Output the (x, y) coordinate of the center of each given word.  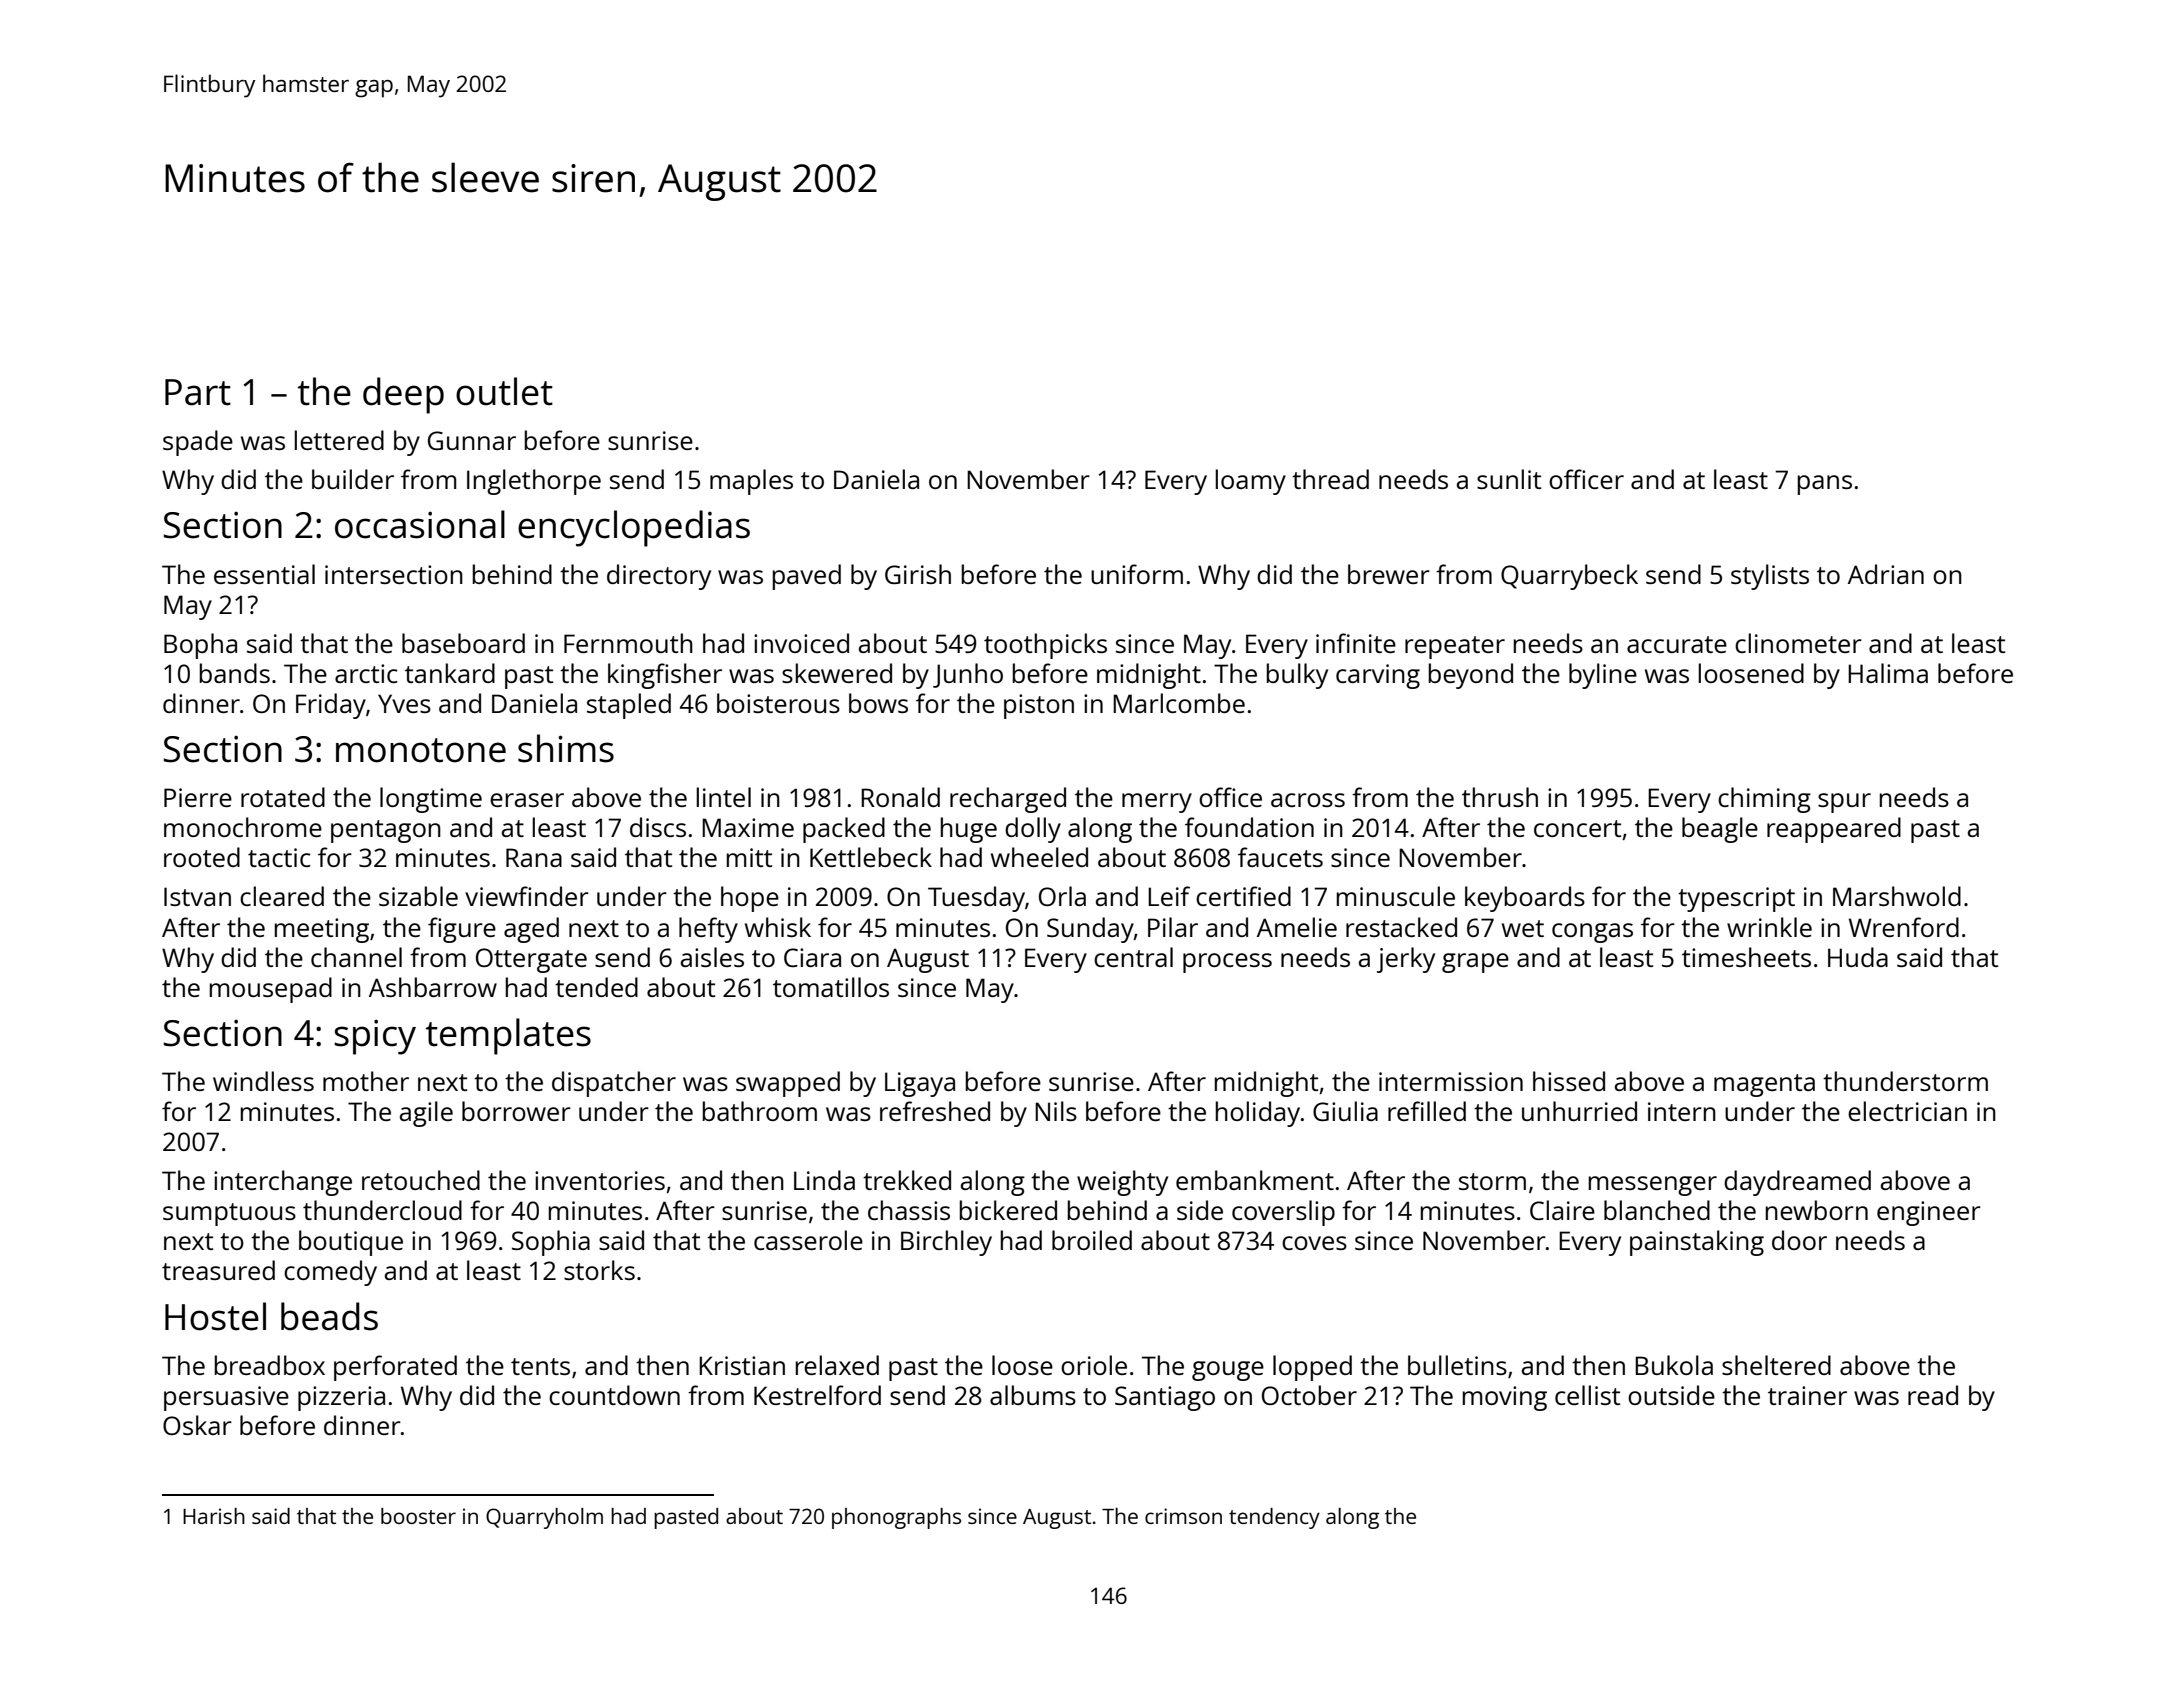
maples (751, 482)
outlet (504, 391)
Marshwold (1897, 896)
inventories (600, 1180)
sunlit (1509, 479)
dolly (1033, 830)
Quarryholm (544, 1518)
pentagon (386, 831)
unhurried (1579, 1111)
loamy (1250, 482)
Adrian (1886, 574)
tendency (1274, 1518)
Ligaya (920, 1084)
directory (659, 577)
